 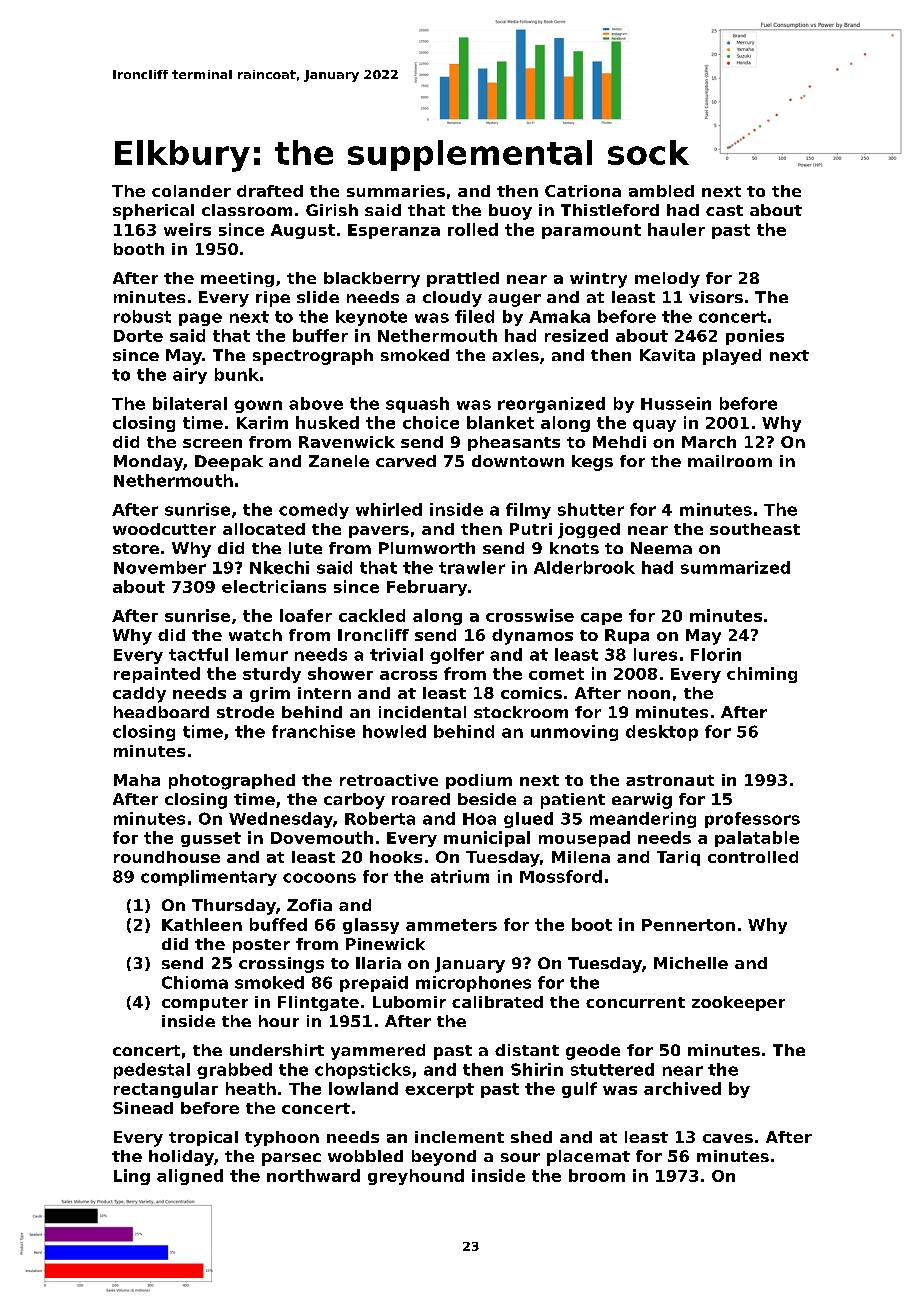 What do you see at coordinates (678, 858) in the screenshot?
I see `Tariq` at bounding box center [678, 858].
